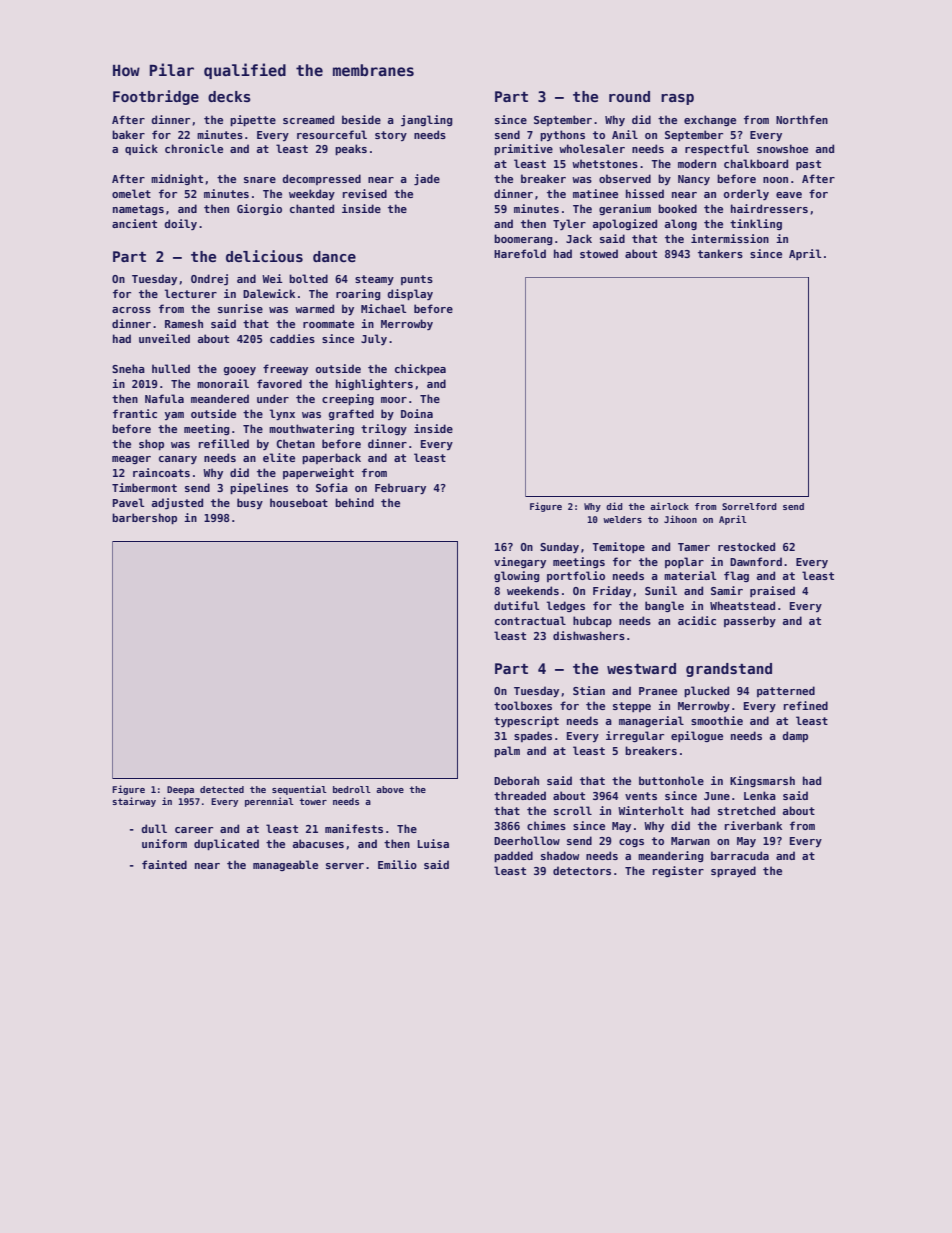  Describe the element at coordinates (314, 308) in the screenshot. I see `warmed` at that location.
